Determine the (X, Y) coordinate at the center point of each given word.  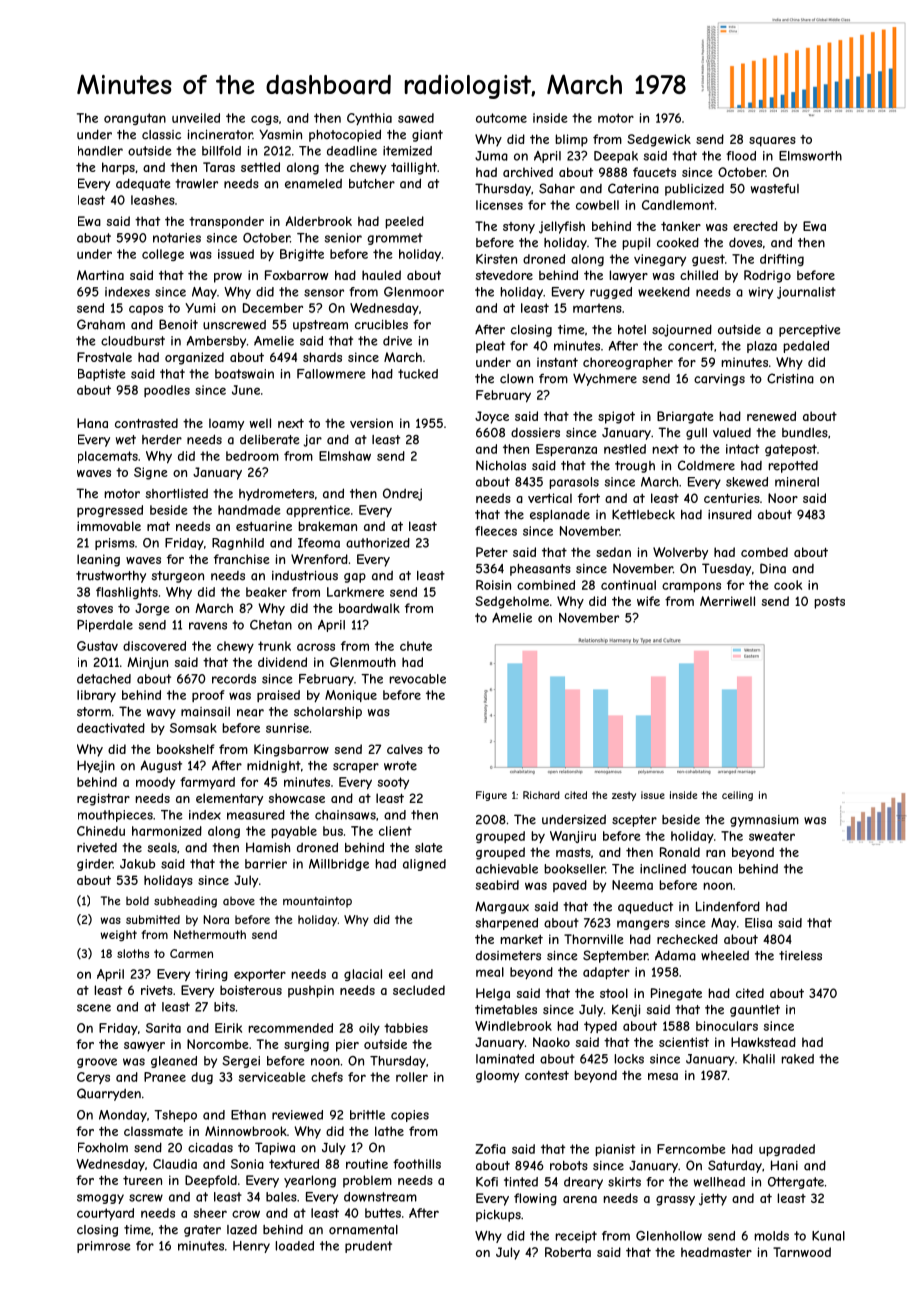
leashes (153, 200)
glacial (363, 975)
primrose (103, 1247)
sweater (772, 836)
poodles (167, 391)
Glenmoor (414, 292)
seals (162, 848)
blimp (571, 140)
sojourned (682, 330)
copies (410, 1116)
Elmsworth (810, 156)
